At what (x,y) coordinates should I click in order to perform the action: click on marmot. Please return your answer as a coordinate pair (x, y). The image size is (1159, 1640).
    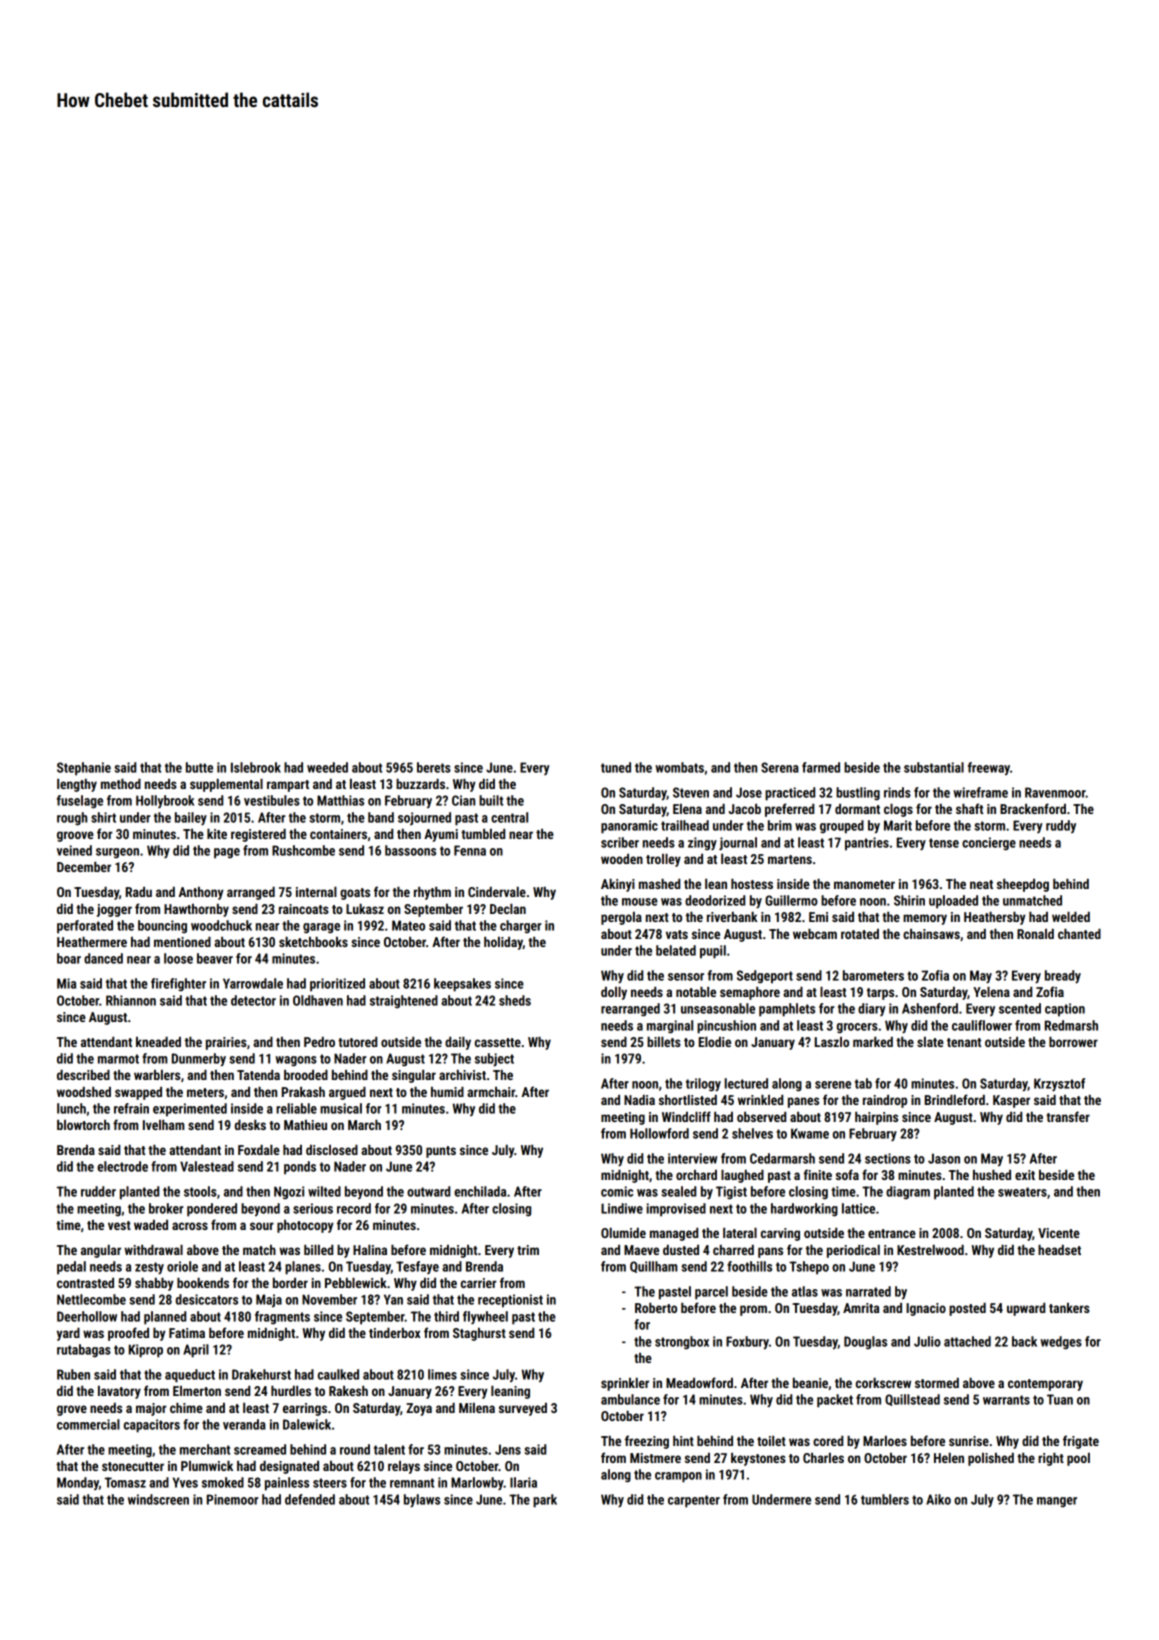
    Looking at the image, I should click on (118, 1059).
